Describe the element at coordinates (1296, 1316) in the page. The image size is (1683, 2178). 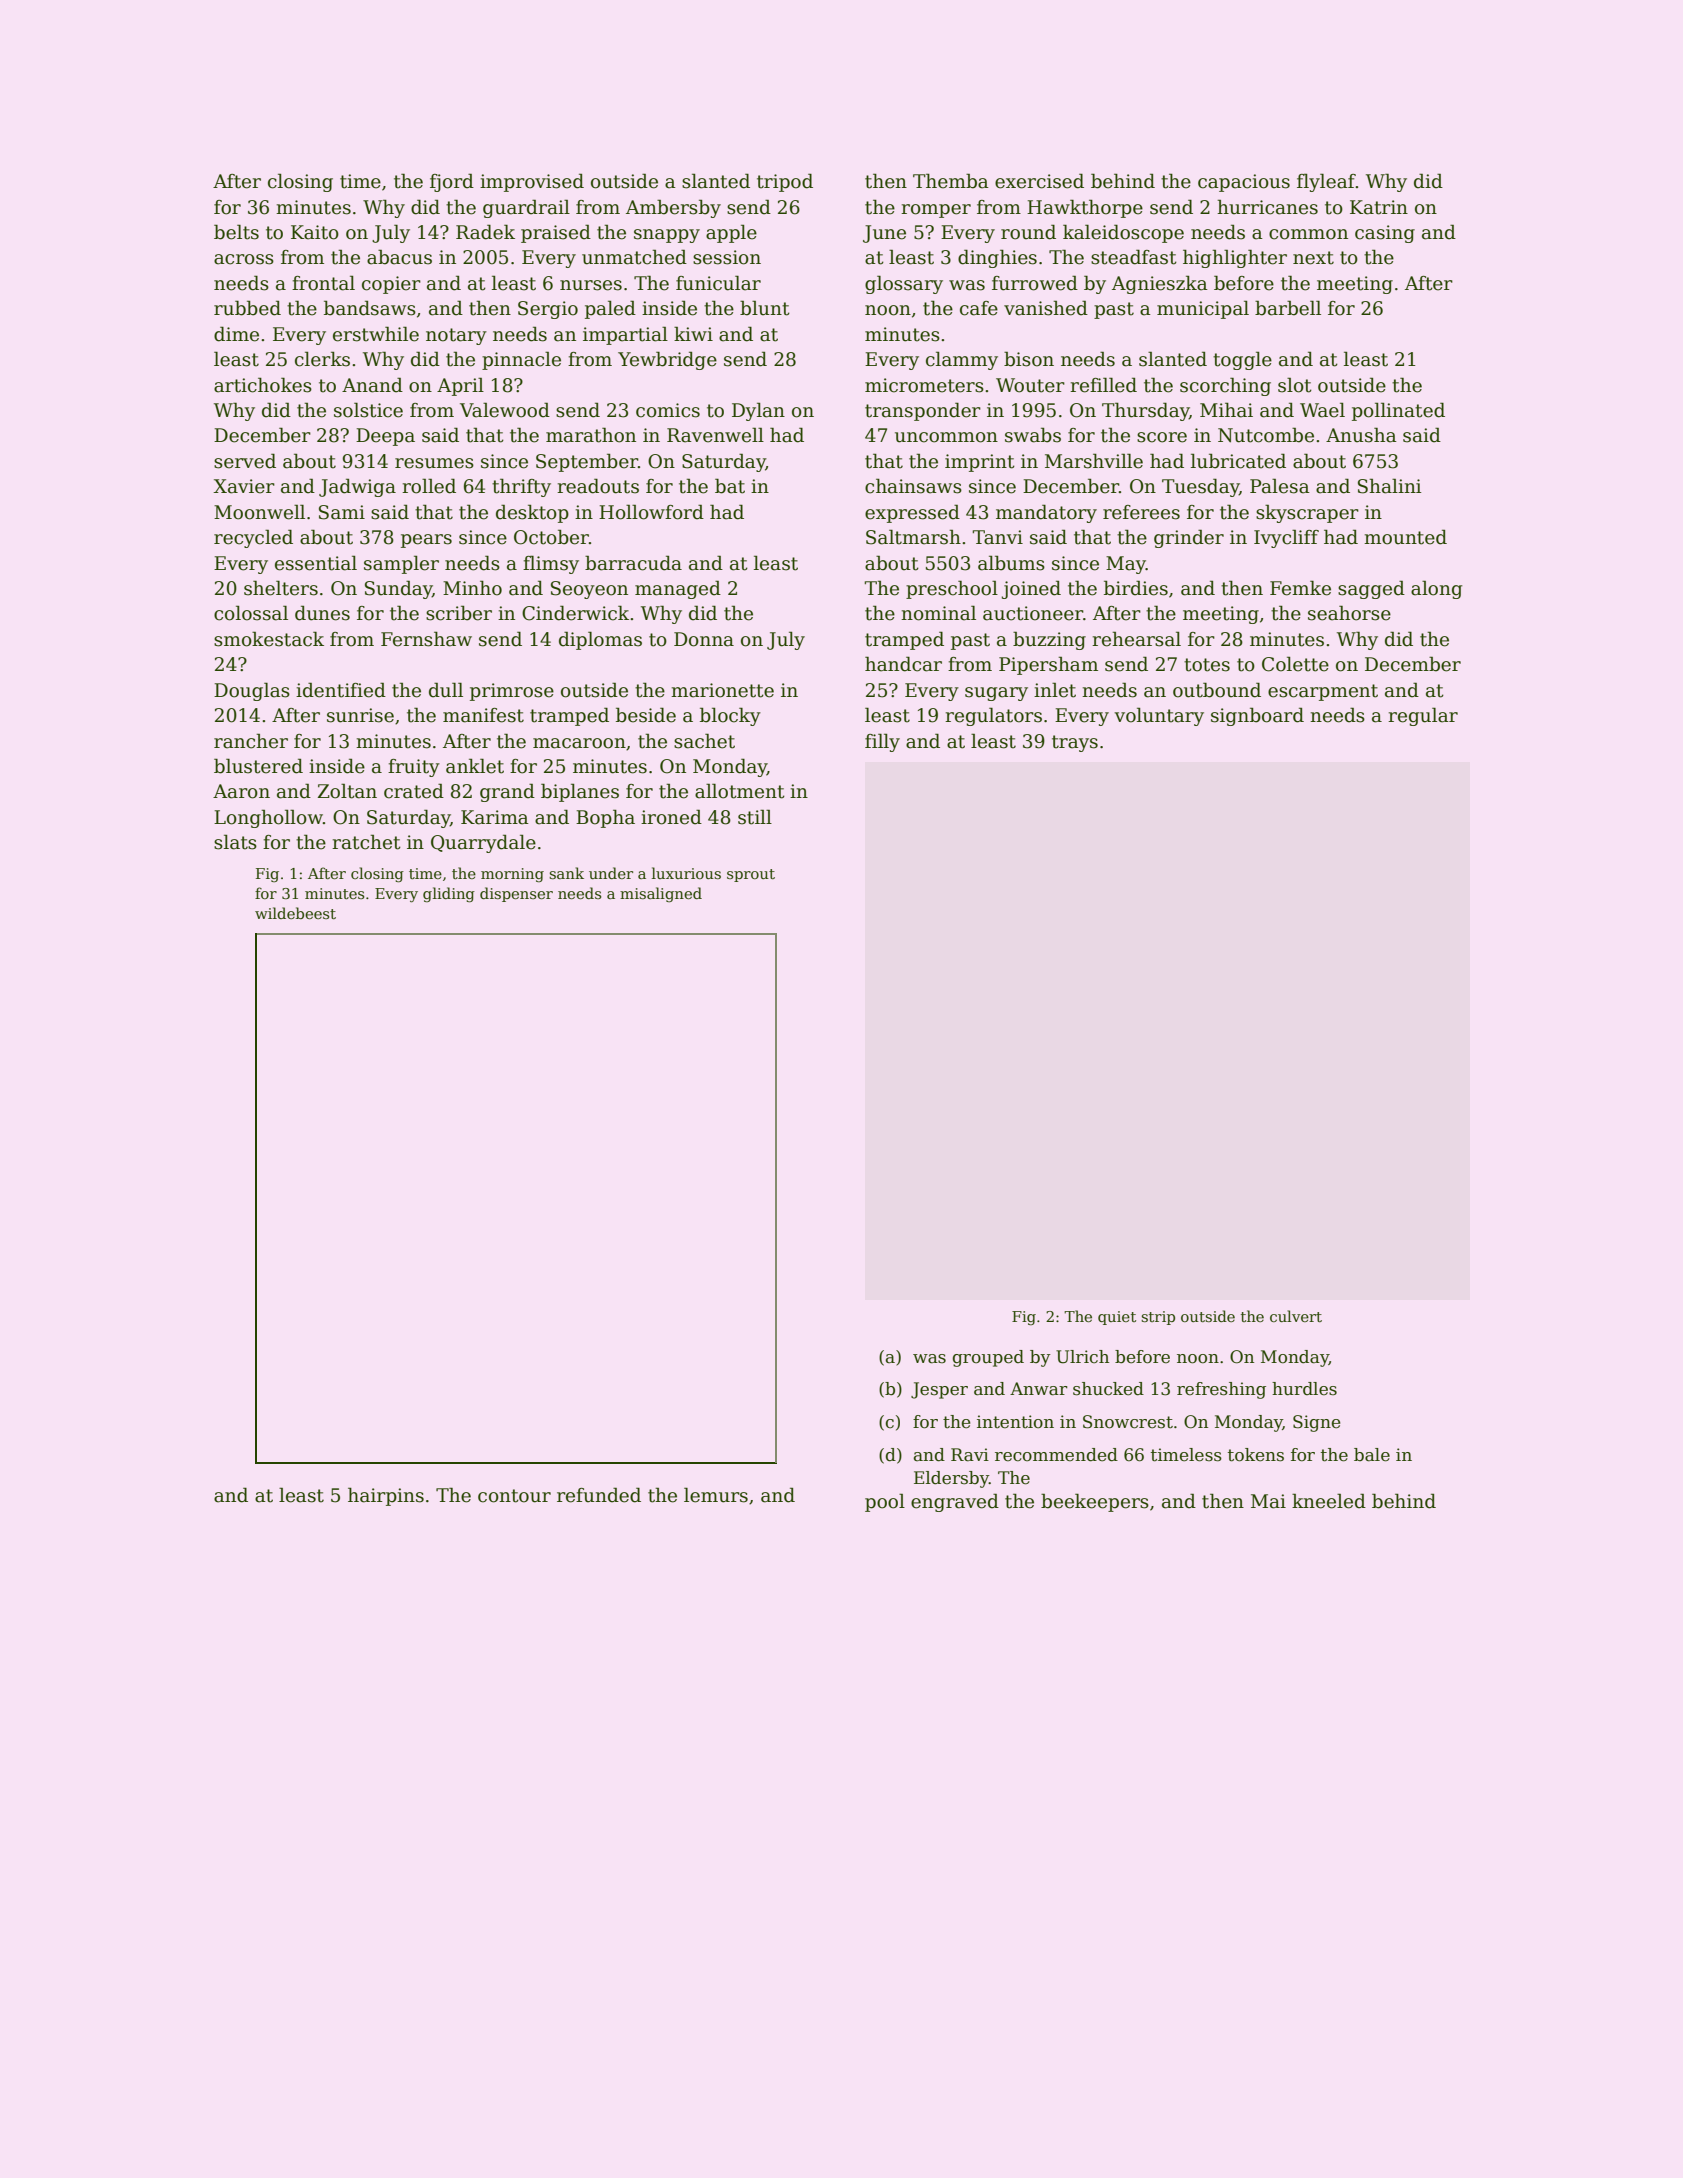
I see `culvert` at that location.
